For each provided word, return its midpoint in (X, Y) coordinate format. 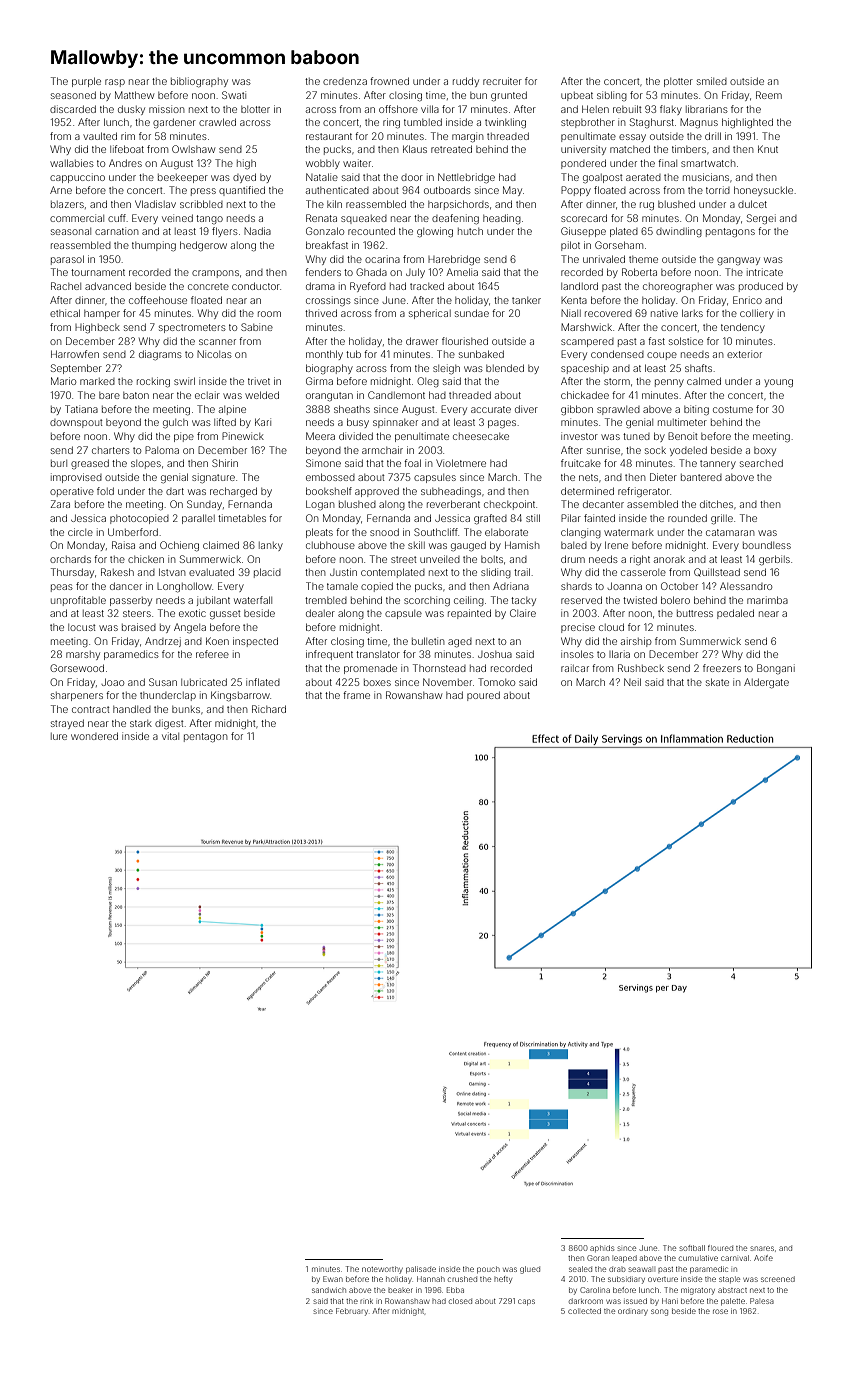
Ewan (333, 1279)
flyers (225, 232)
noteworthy (382, 1270)
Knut (768, 149)
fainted (599, 518)
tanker (526, 300)
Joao (112, 682)
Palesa (762, 1301)
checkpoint (509, 505)
